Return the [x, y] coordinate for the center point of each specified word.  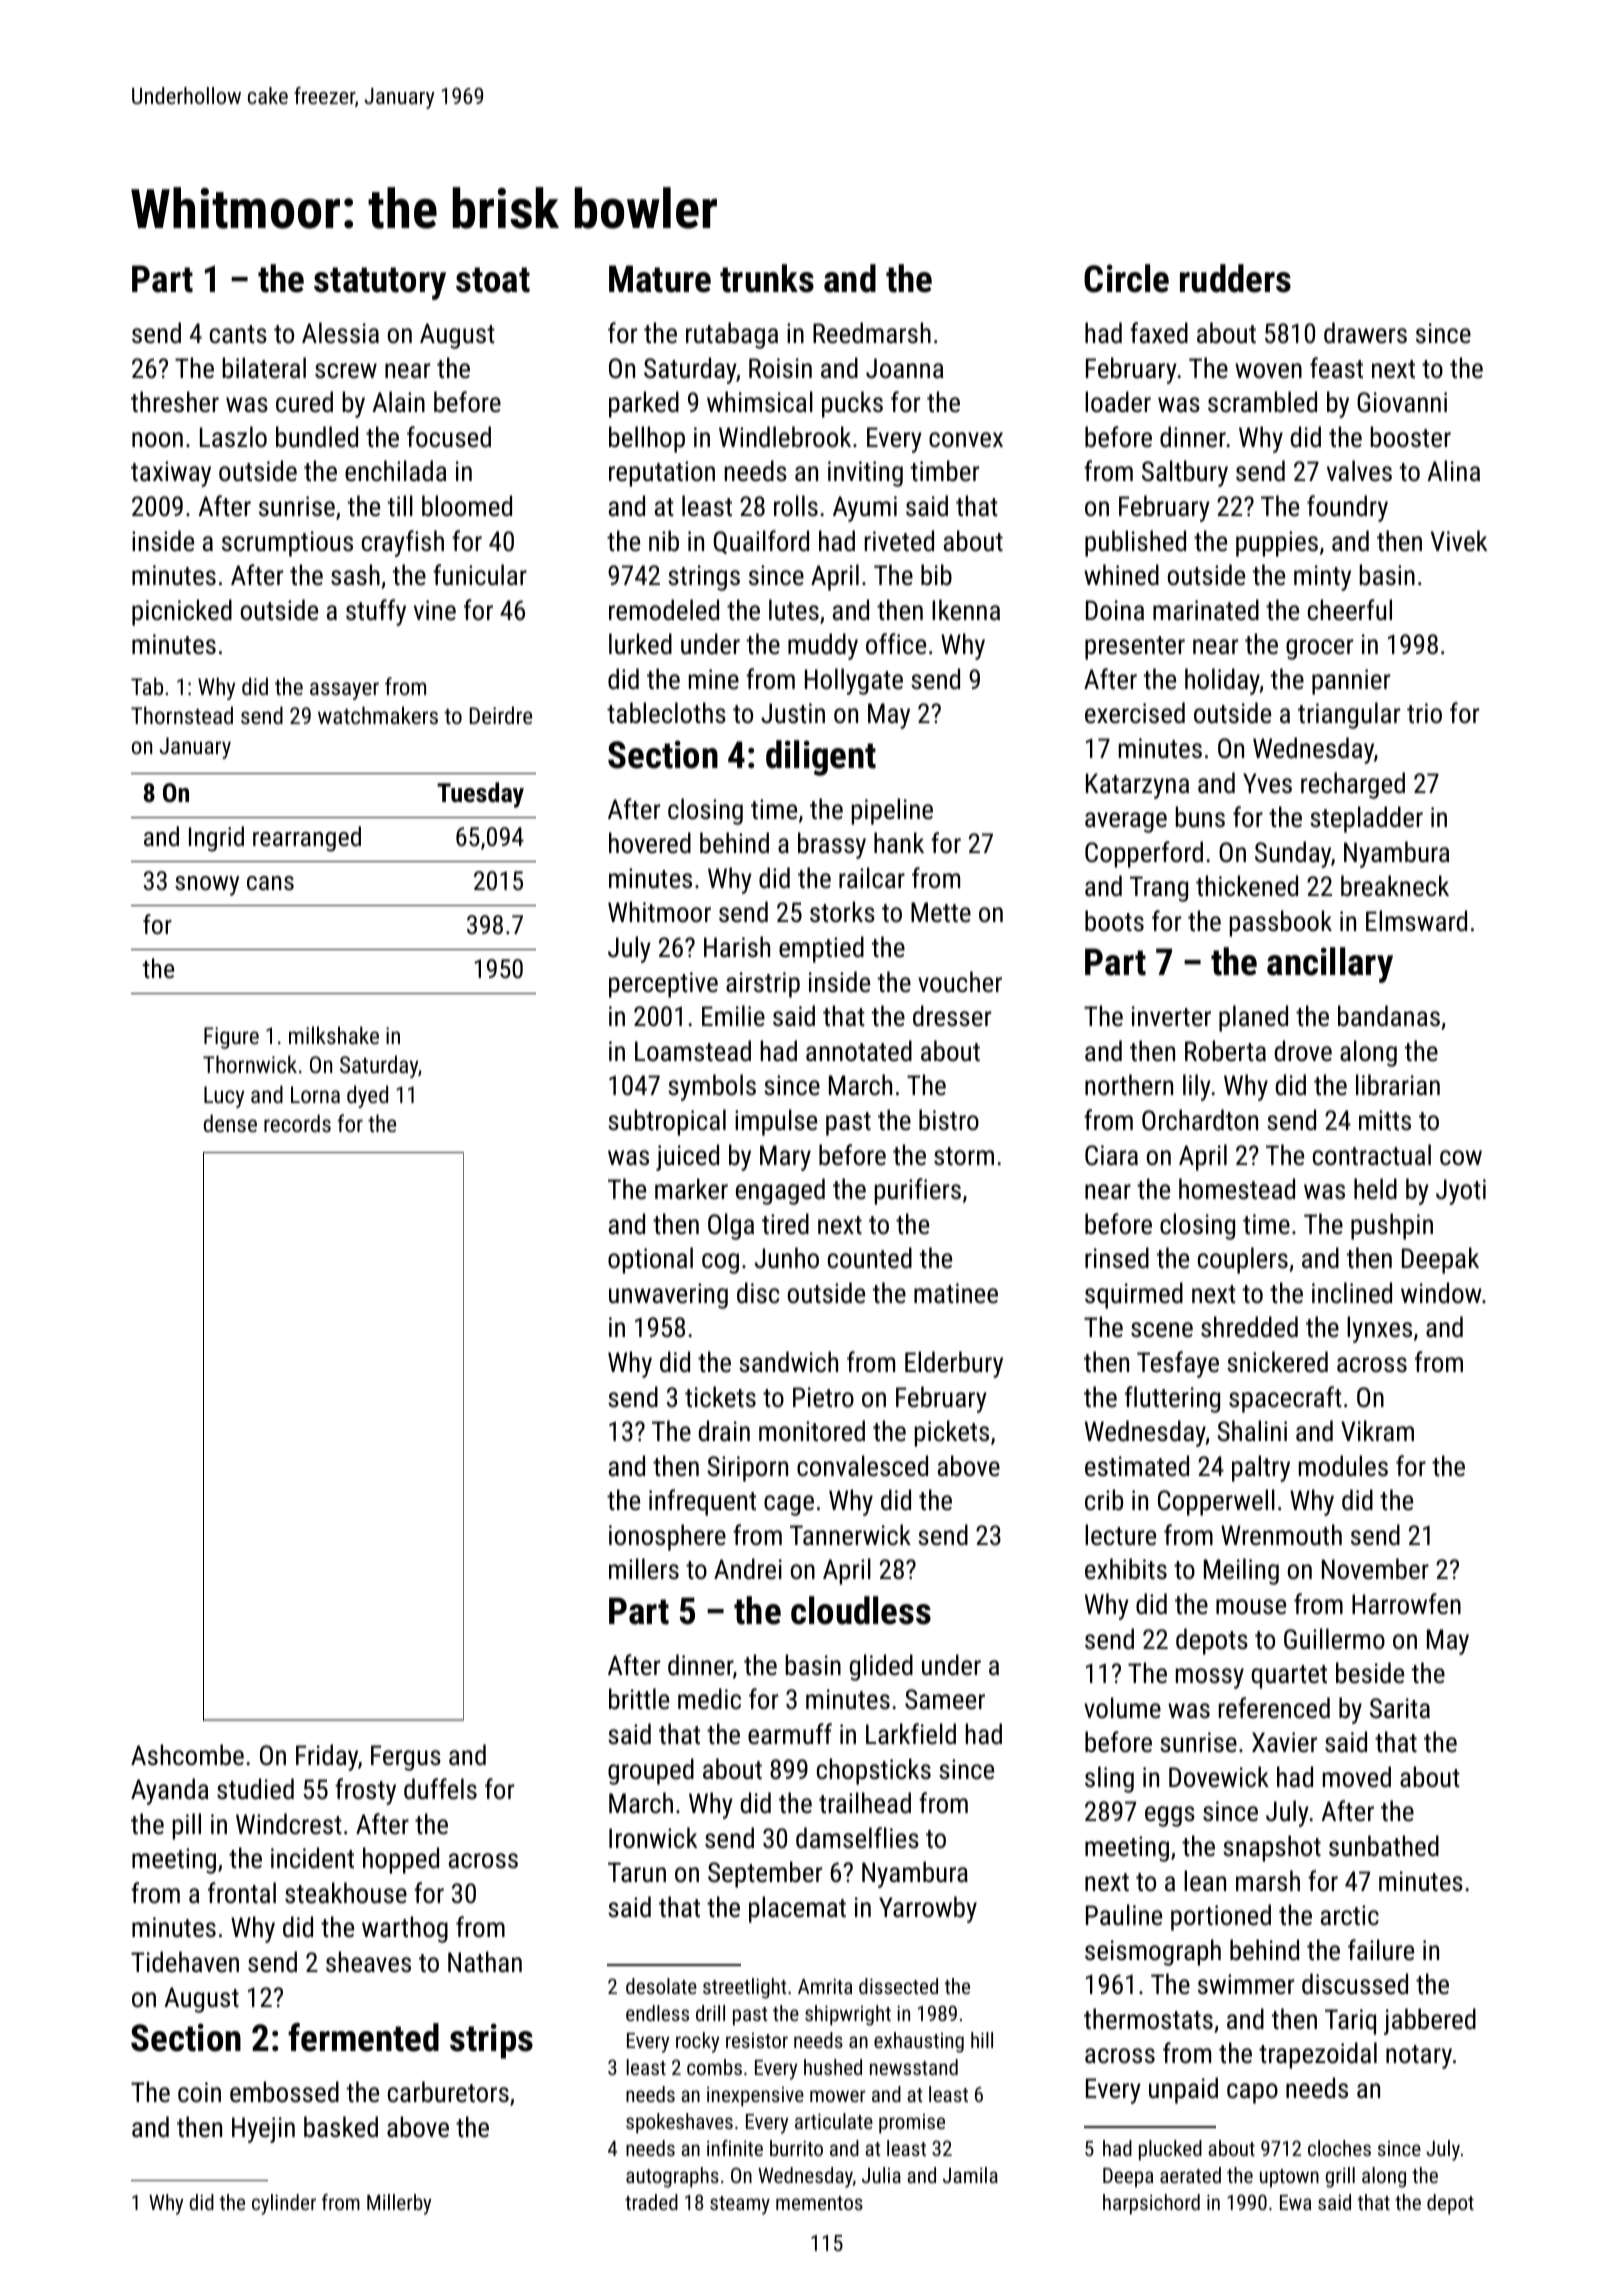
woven [1268, 371]
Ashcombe [187, 1755]
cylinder [284, 2204]
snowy [207, 886]
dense [230, 1123]
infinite [735, 2148]
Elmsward [1416, 921]
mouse [1251, 1607]
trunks [767, 278]
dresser [952, 1016]
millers [644, 1569]
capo [1252, 2093]
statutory [380, 283]
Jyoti [1461, 1192]
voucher [960, 982]
